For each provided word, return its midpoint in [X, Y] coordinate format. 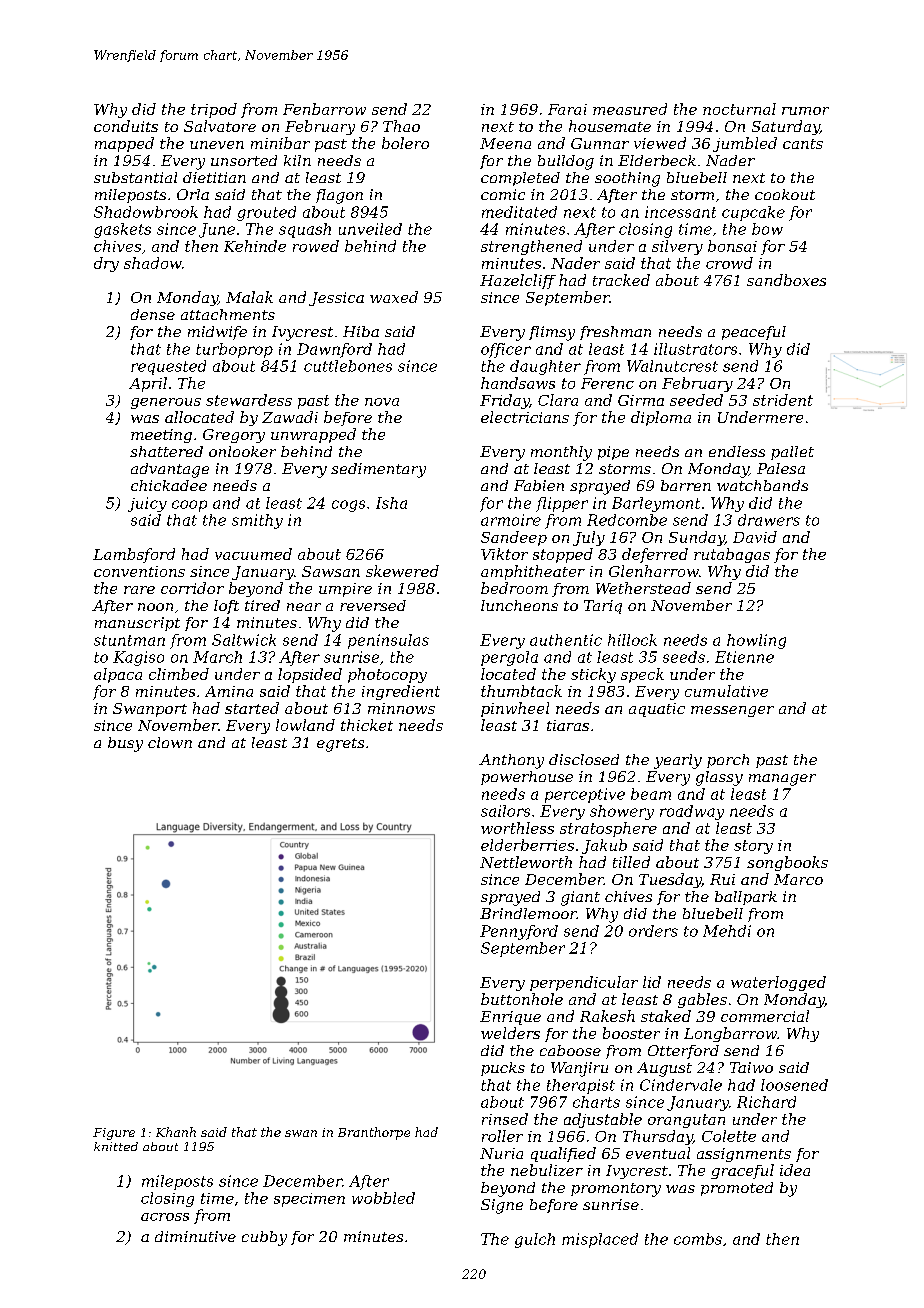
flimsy [552, 333]
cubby [264, 1238]
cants [803, 144]
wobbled [383, 1198]
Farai [567, 109]
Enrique [510, 1018]
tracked [621, 280]
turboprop [234, 350]
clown [170, 742]
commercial [765, 1016]
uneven [217, 145]
